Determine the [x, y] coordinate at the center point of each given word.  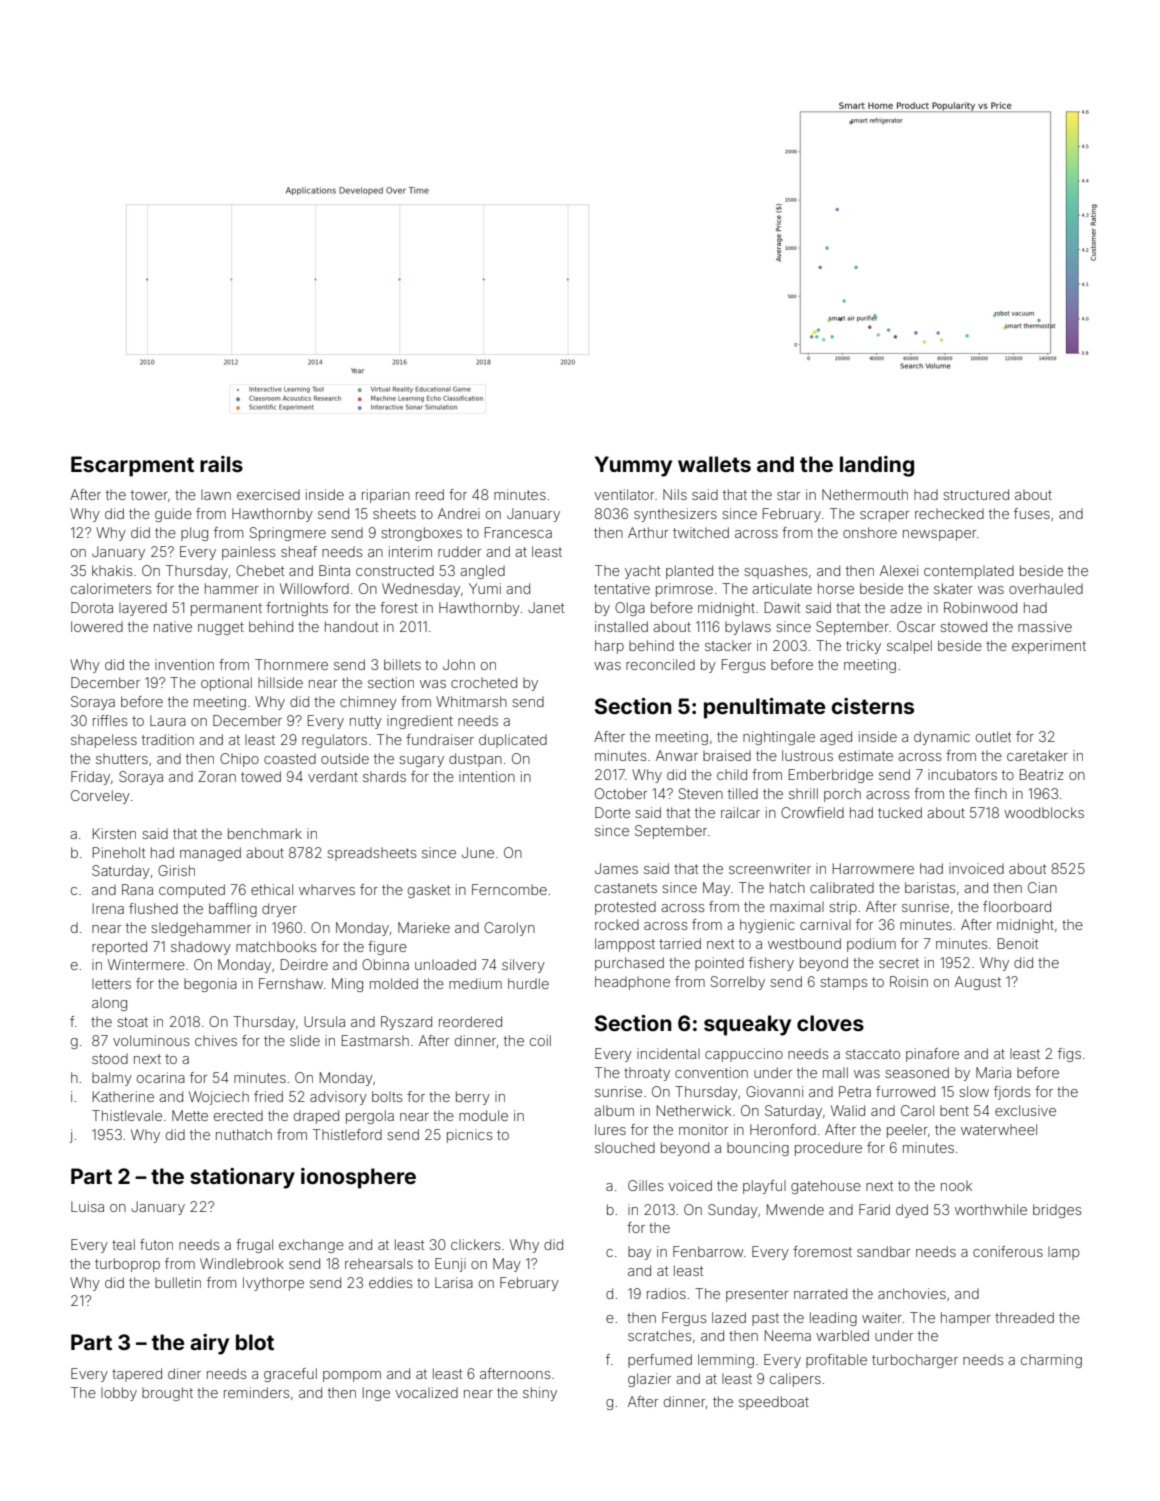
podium [871, 945]
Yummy [633, 466]
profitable [836, 1361]
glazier [649, 1380]
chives [216, 1040]
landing [877, 466]
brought [167, 1394]
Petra [855, 1091]
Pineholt [119, 852]
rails [221, 464]
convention [711, 1072]
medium [475, 983]
